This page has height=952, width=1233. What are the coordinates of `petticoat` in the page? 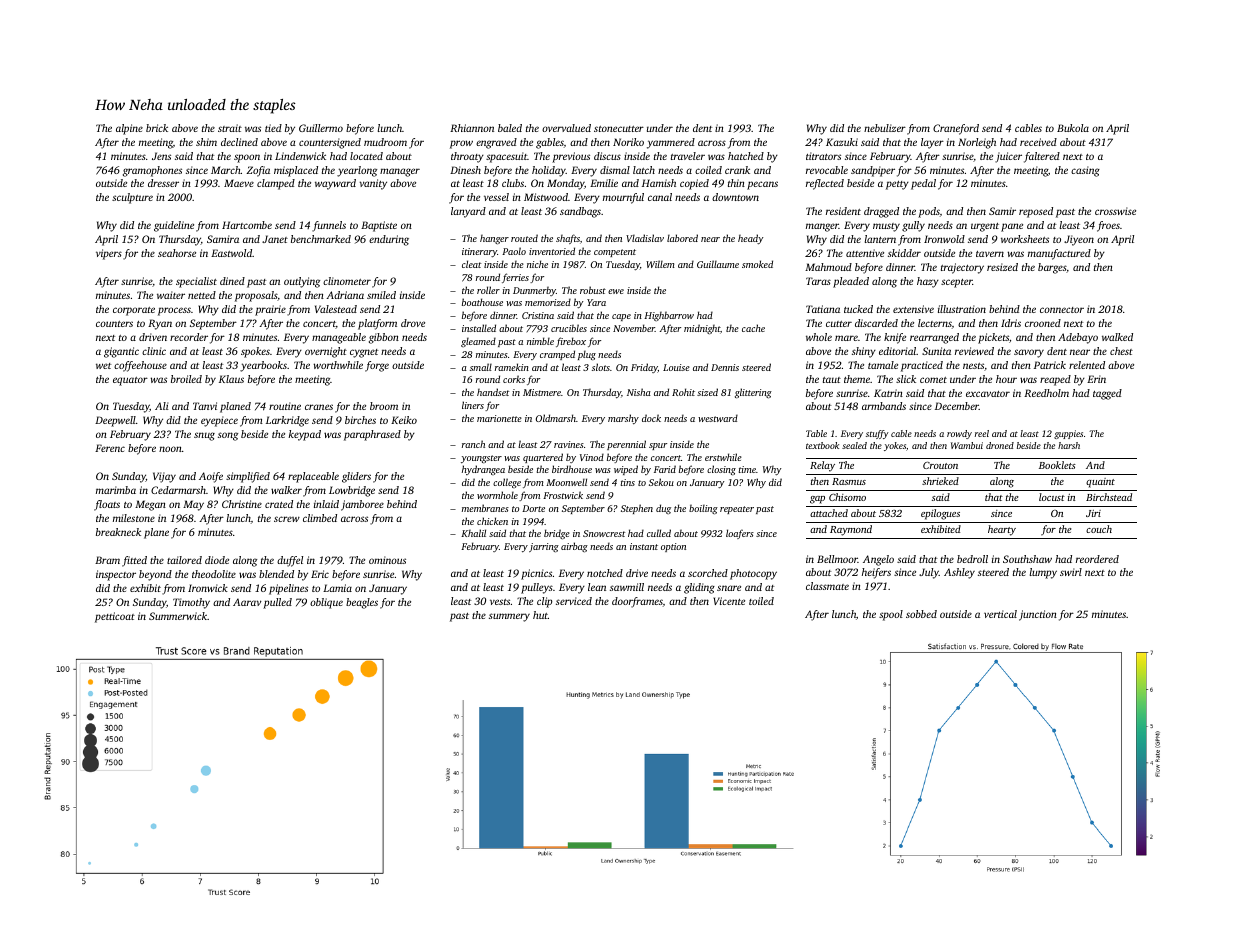 It's located at (115, 617).
